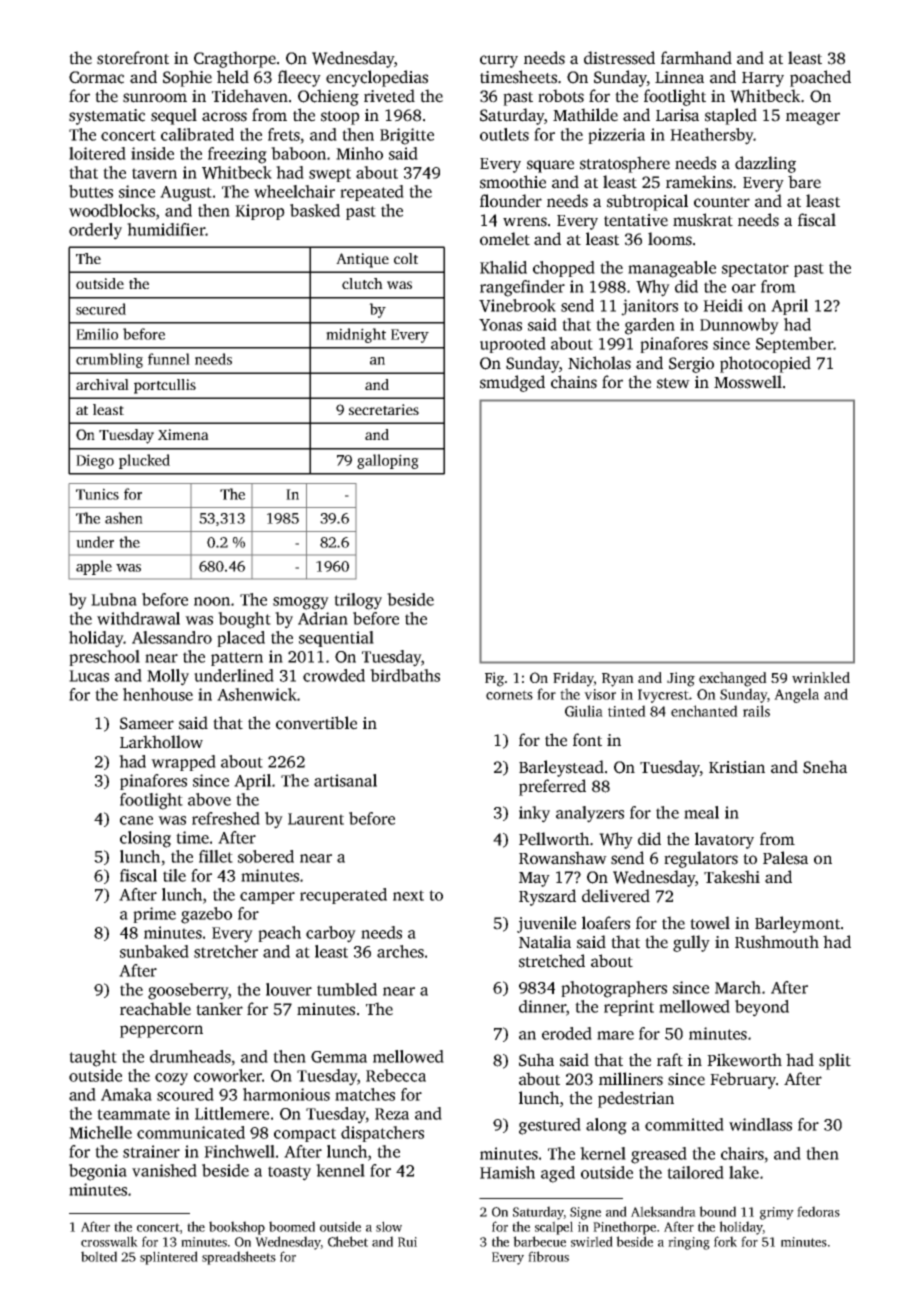 This screenshot has height=1308, width=924. What do you see at coordinates (168, 677) in the screenshot?
I see `Molly` at bounding box center [168, 677].
